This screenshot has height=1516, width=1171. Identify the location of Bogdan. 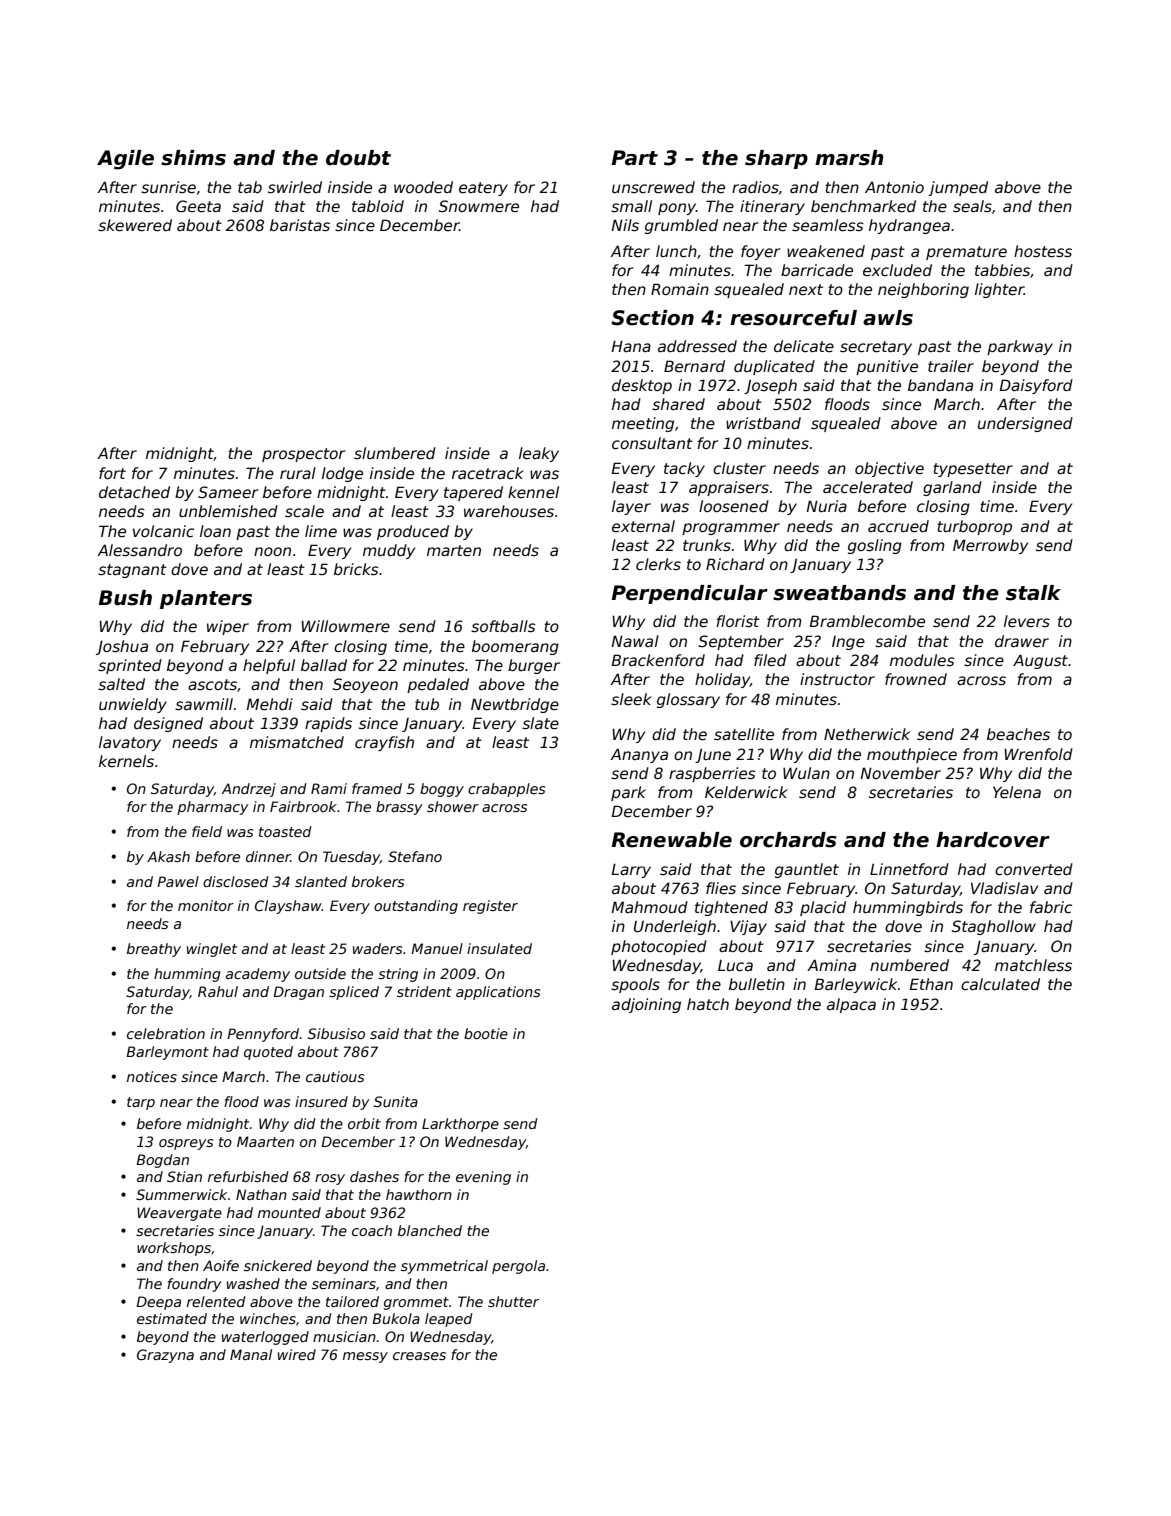
(162, 1161).
